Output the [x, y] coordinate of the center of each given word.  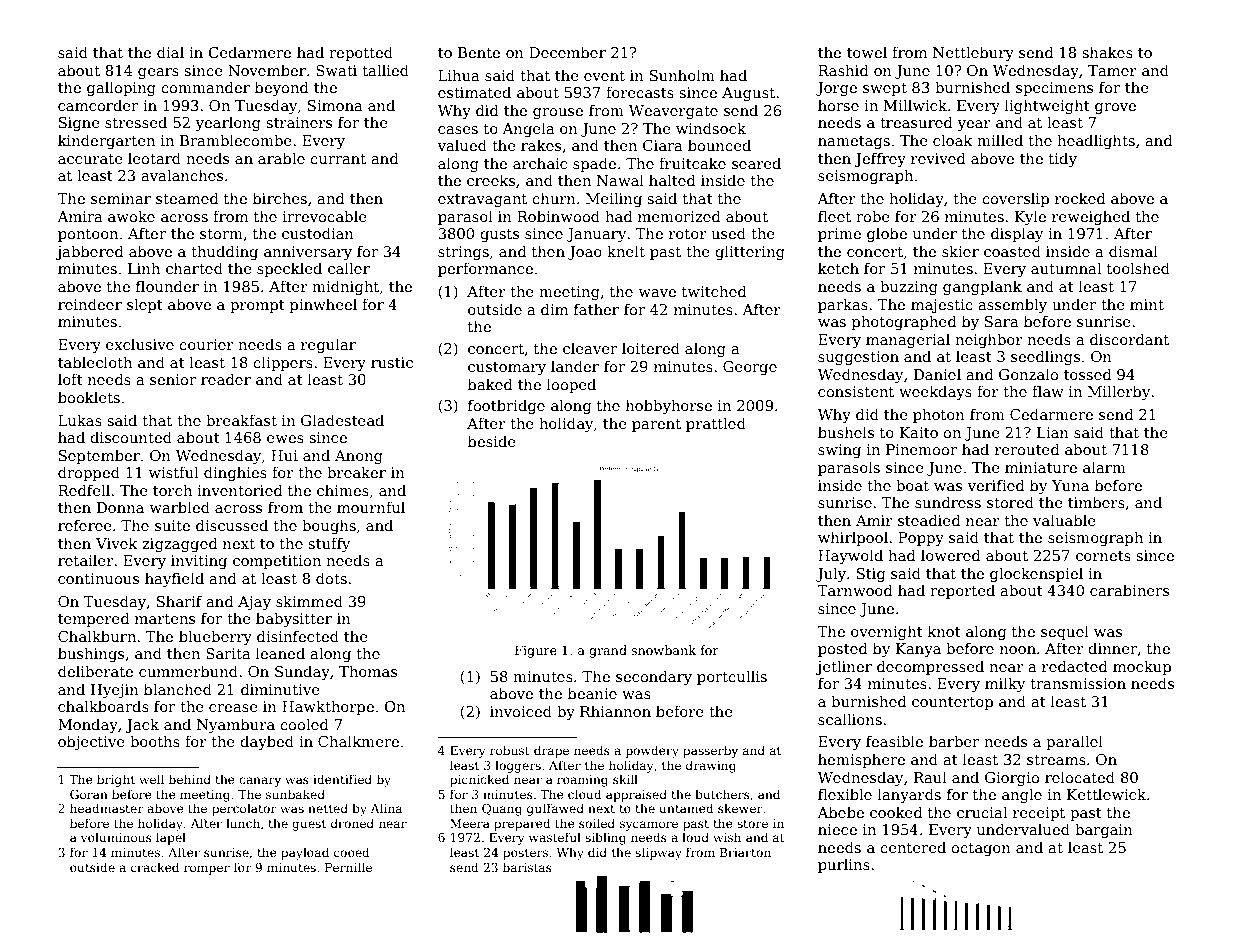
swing [839, 451]
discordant [1129, 339]
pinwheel [323, 305]
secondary [654, 677]
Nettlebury [973, 53]
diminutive [280, 689]
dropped [89, 473]
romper [207, 870]
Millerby [1119, 392]
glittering [750, 252]
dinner [1113, 649]
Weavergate [673, 112]
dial [170, 52]
